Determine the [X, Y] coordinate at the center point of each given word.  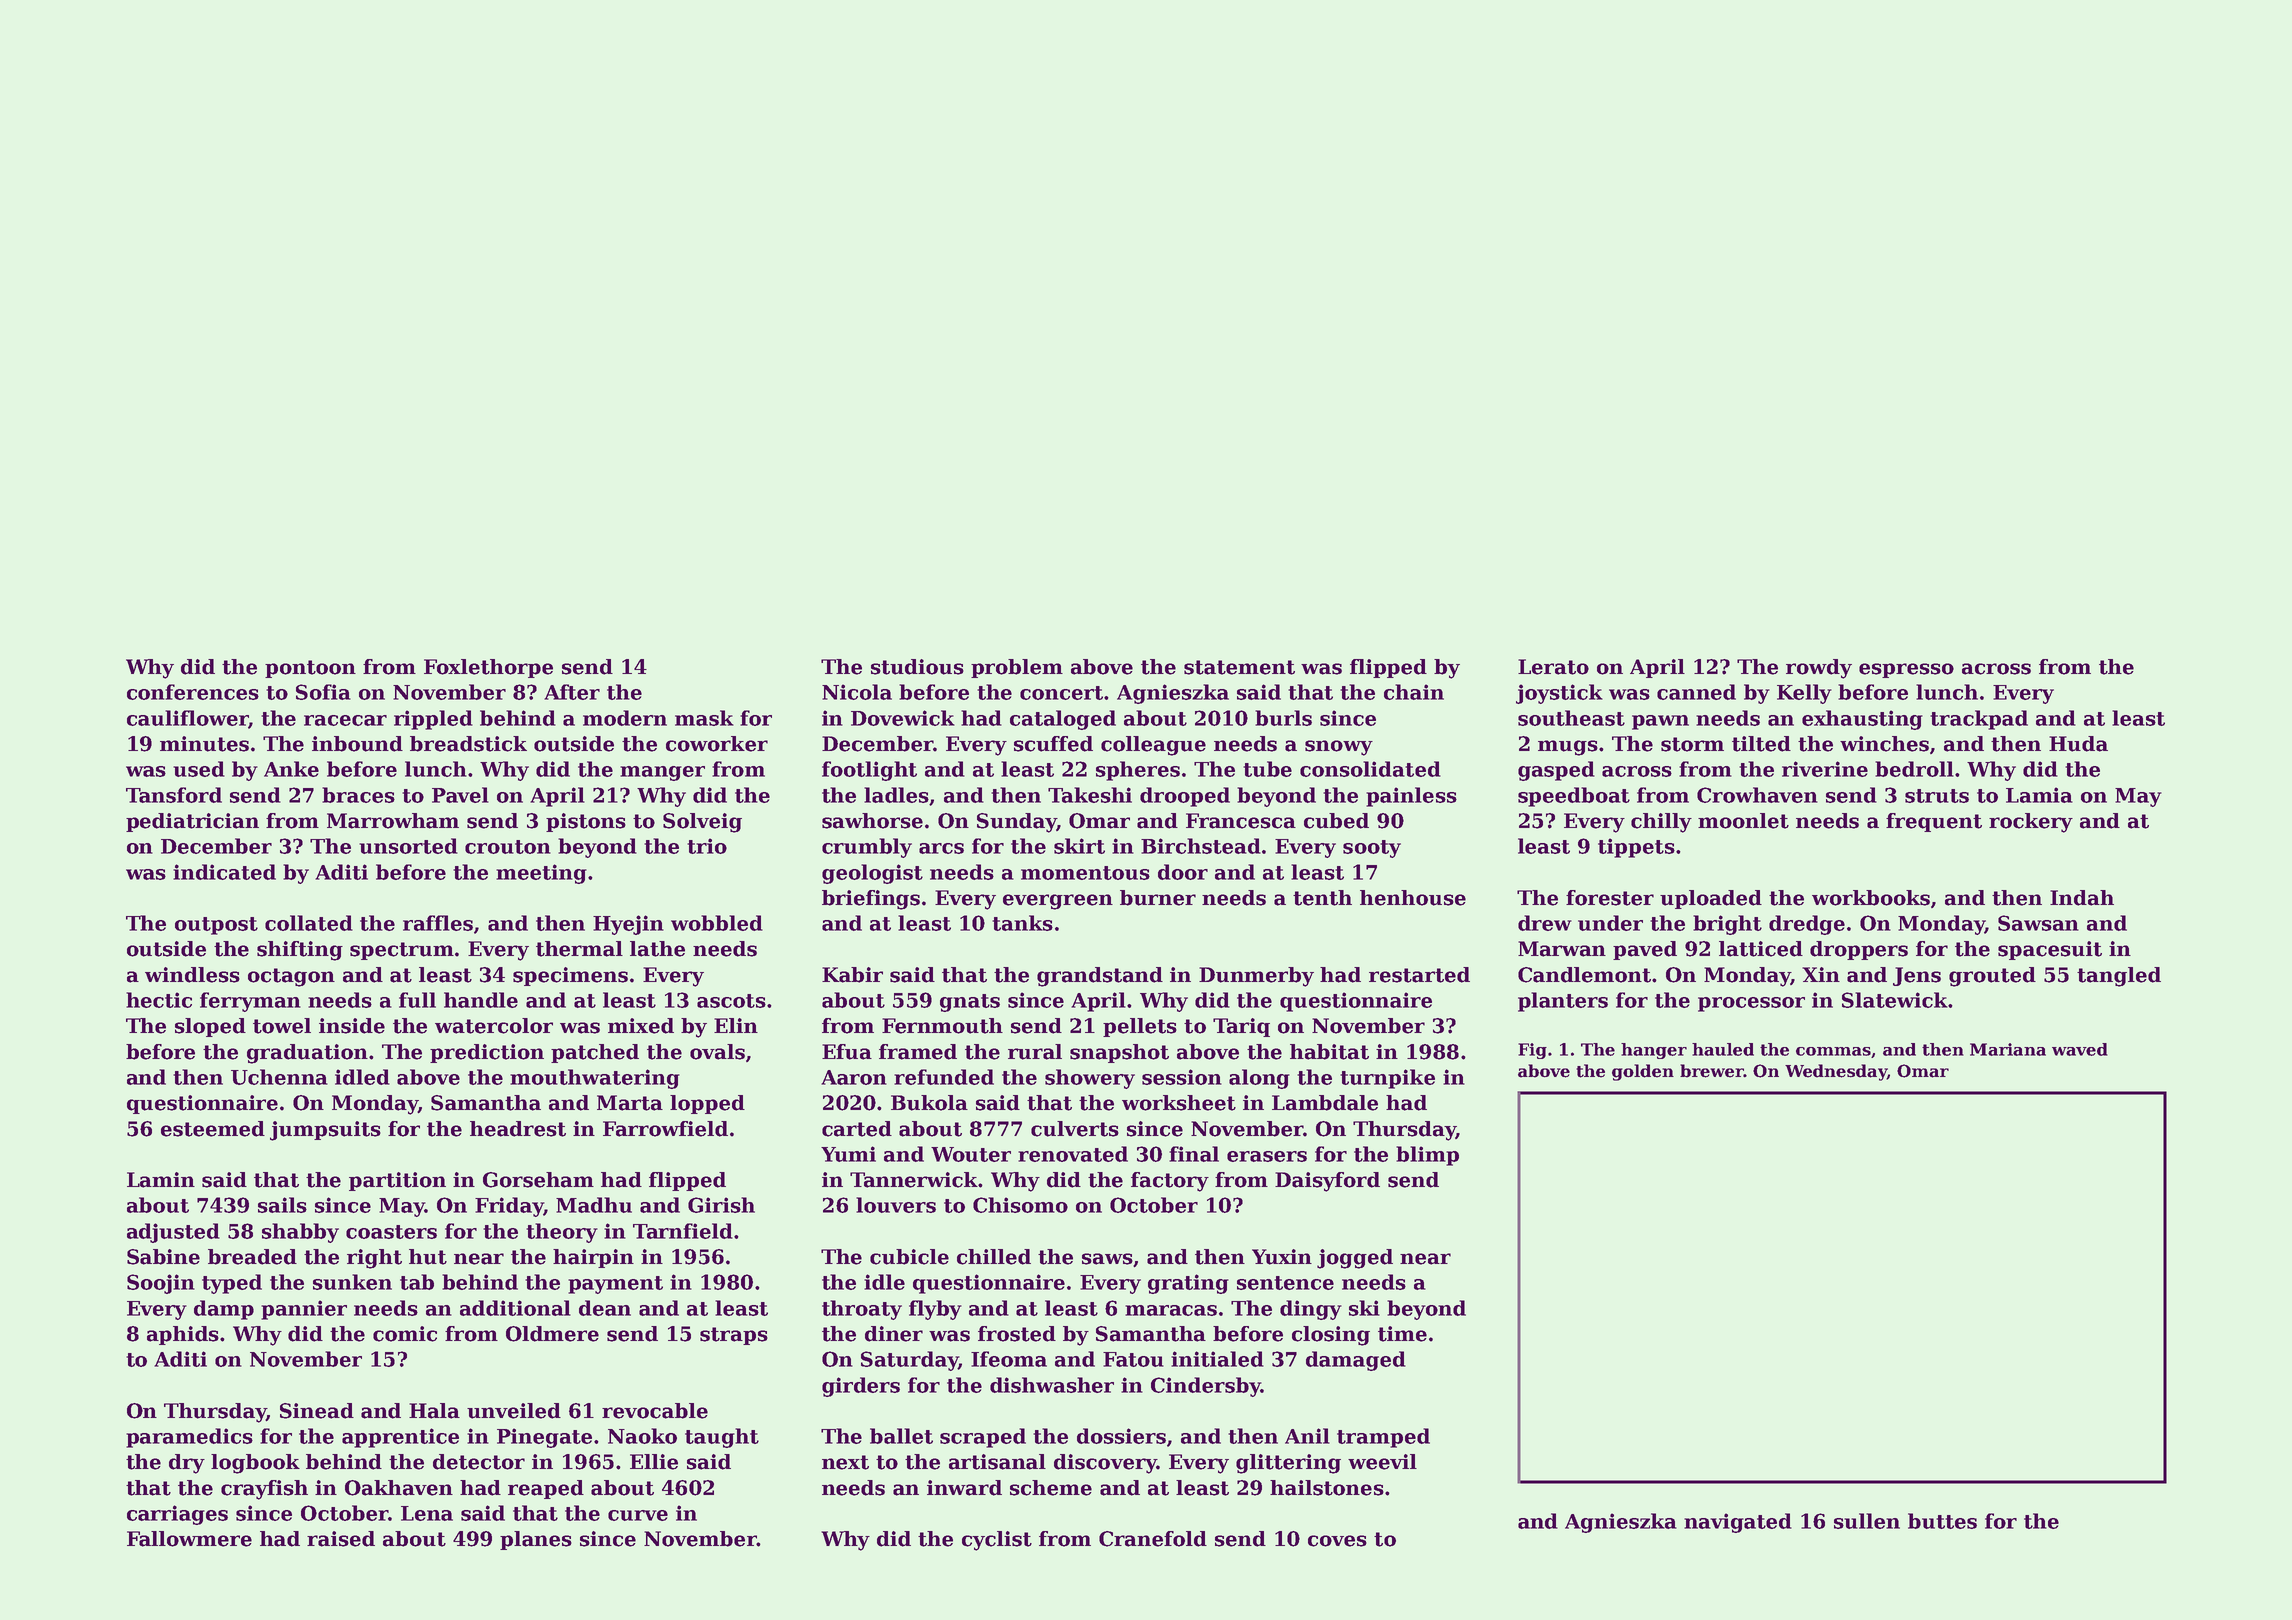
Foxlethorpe [488, 668]
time [1402, 1334]
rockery [2031, 823]
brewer [1711, 1071]
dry [187, 1464]
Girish [721, 1205]
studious [917, 667]
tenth [1322, 898]
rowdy [1819, 669]
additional [515, 1308]
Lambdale [1325, 1103]
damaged [1356, 1361]
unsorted [408, 846]
